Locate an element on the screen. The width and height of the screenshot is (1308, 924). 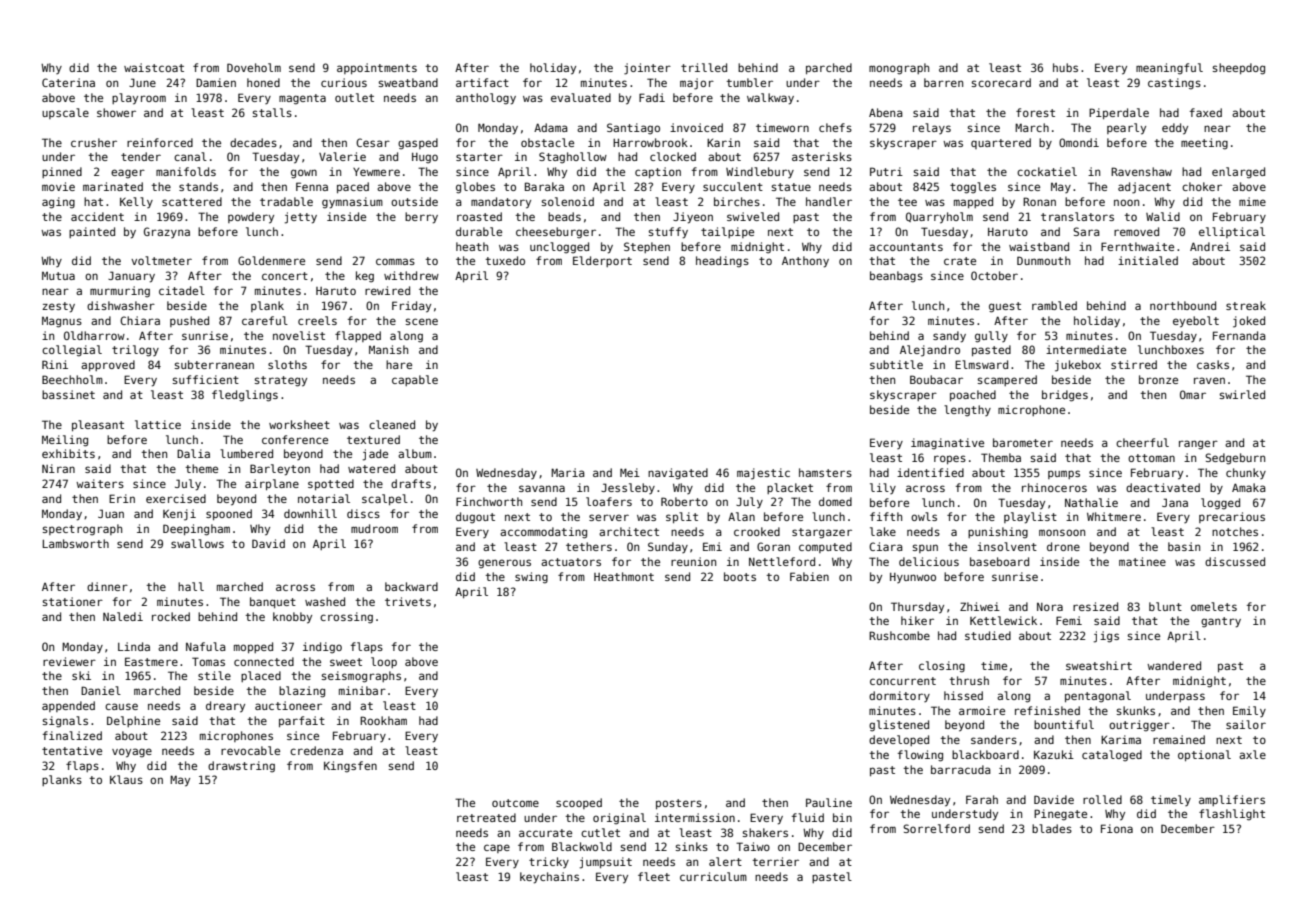
Klaus is located at coordinates (126, 779).
